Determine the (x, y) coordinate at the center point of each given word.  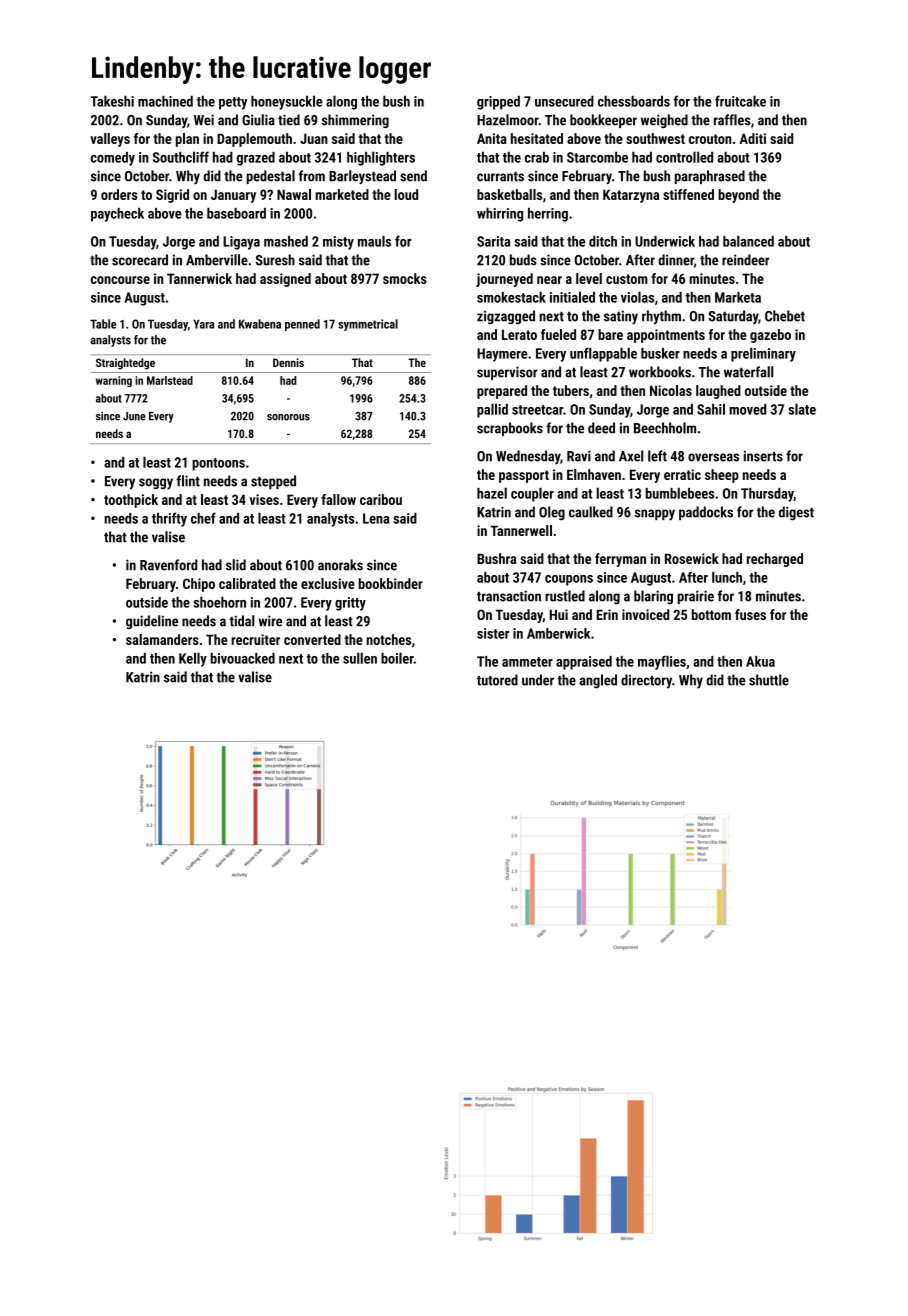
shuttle (769, 680)
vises (264, 499)
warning (114, 381)
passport (524, 476)
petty (233, 103)
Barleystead (362, 177)
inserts (763, 456)
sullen (360, 658)
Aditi (753, 138)
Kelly (193, 659)
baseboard (236, 213)
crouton (710, 139)
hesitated (537, 138)
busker (660, 353)
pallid (492, 410)
